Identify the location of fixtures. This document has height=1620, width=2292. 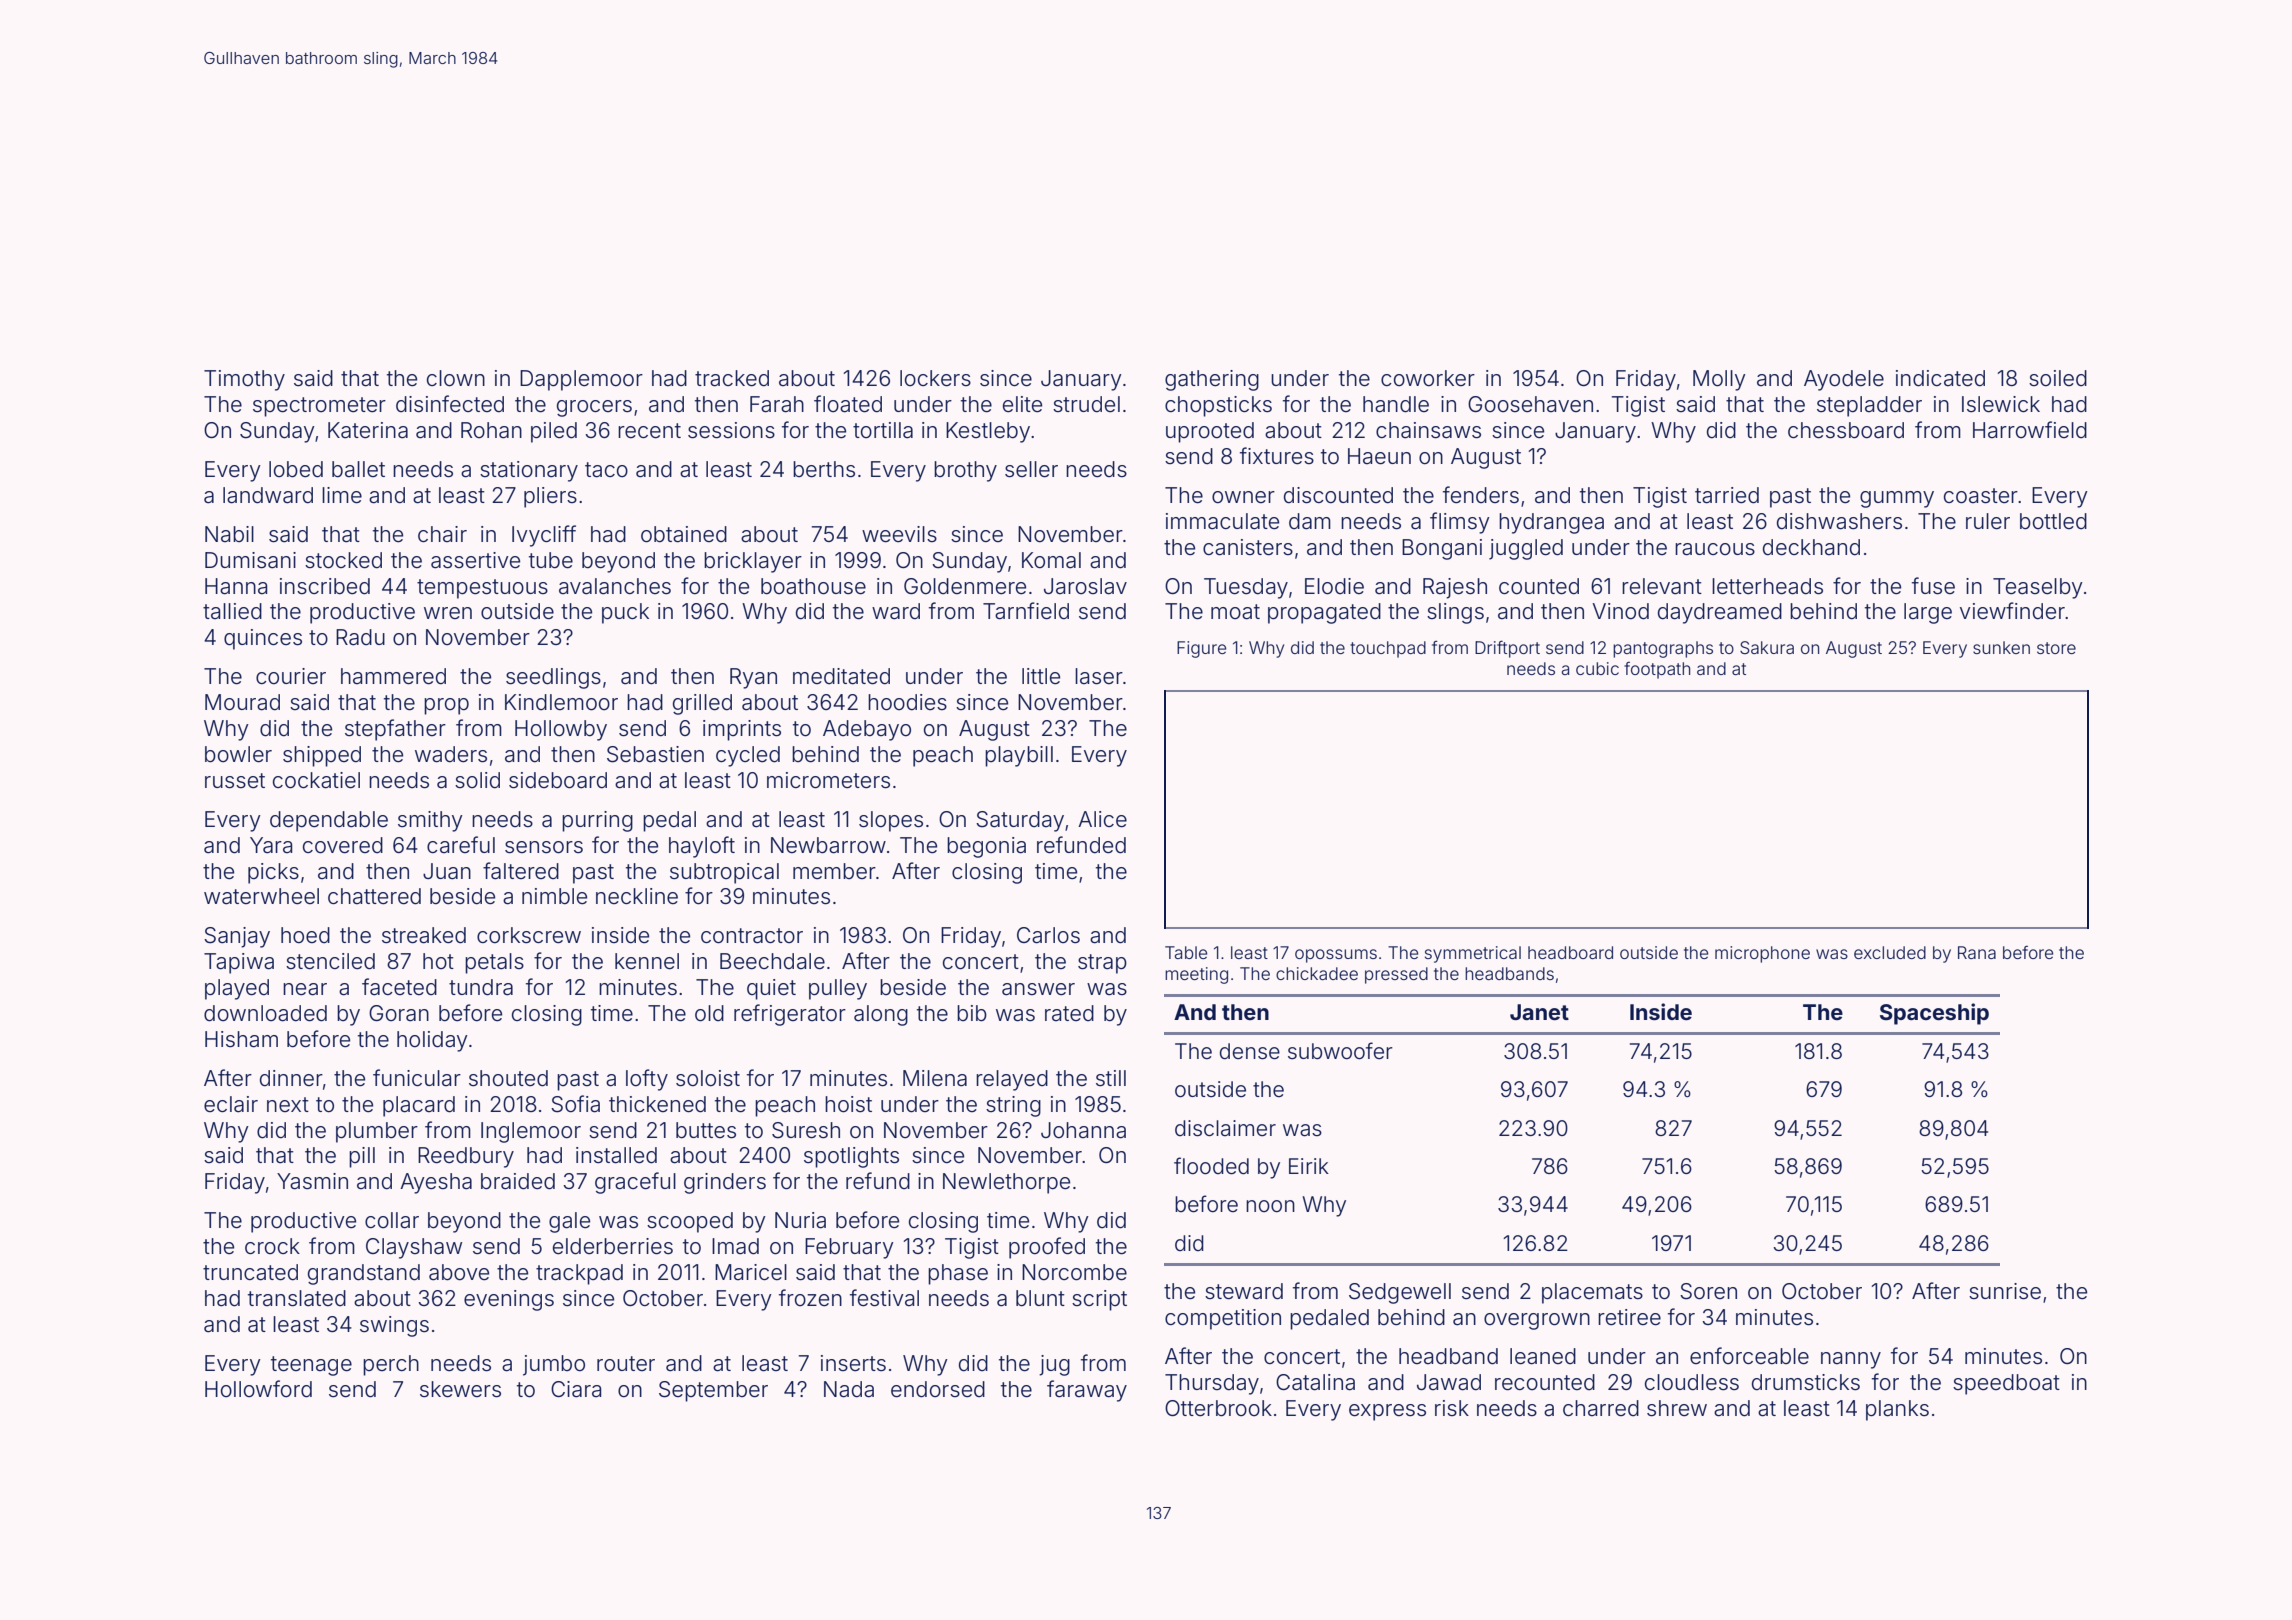
(1277, 456).
